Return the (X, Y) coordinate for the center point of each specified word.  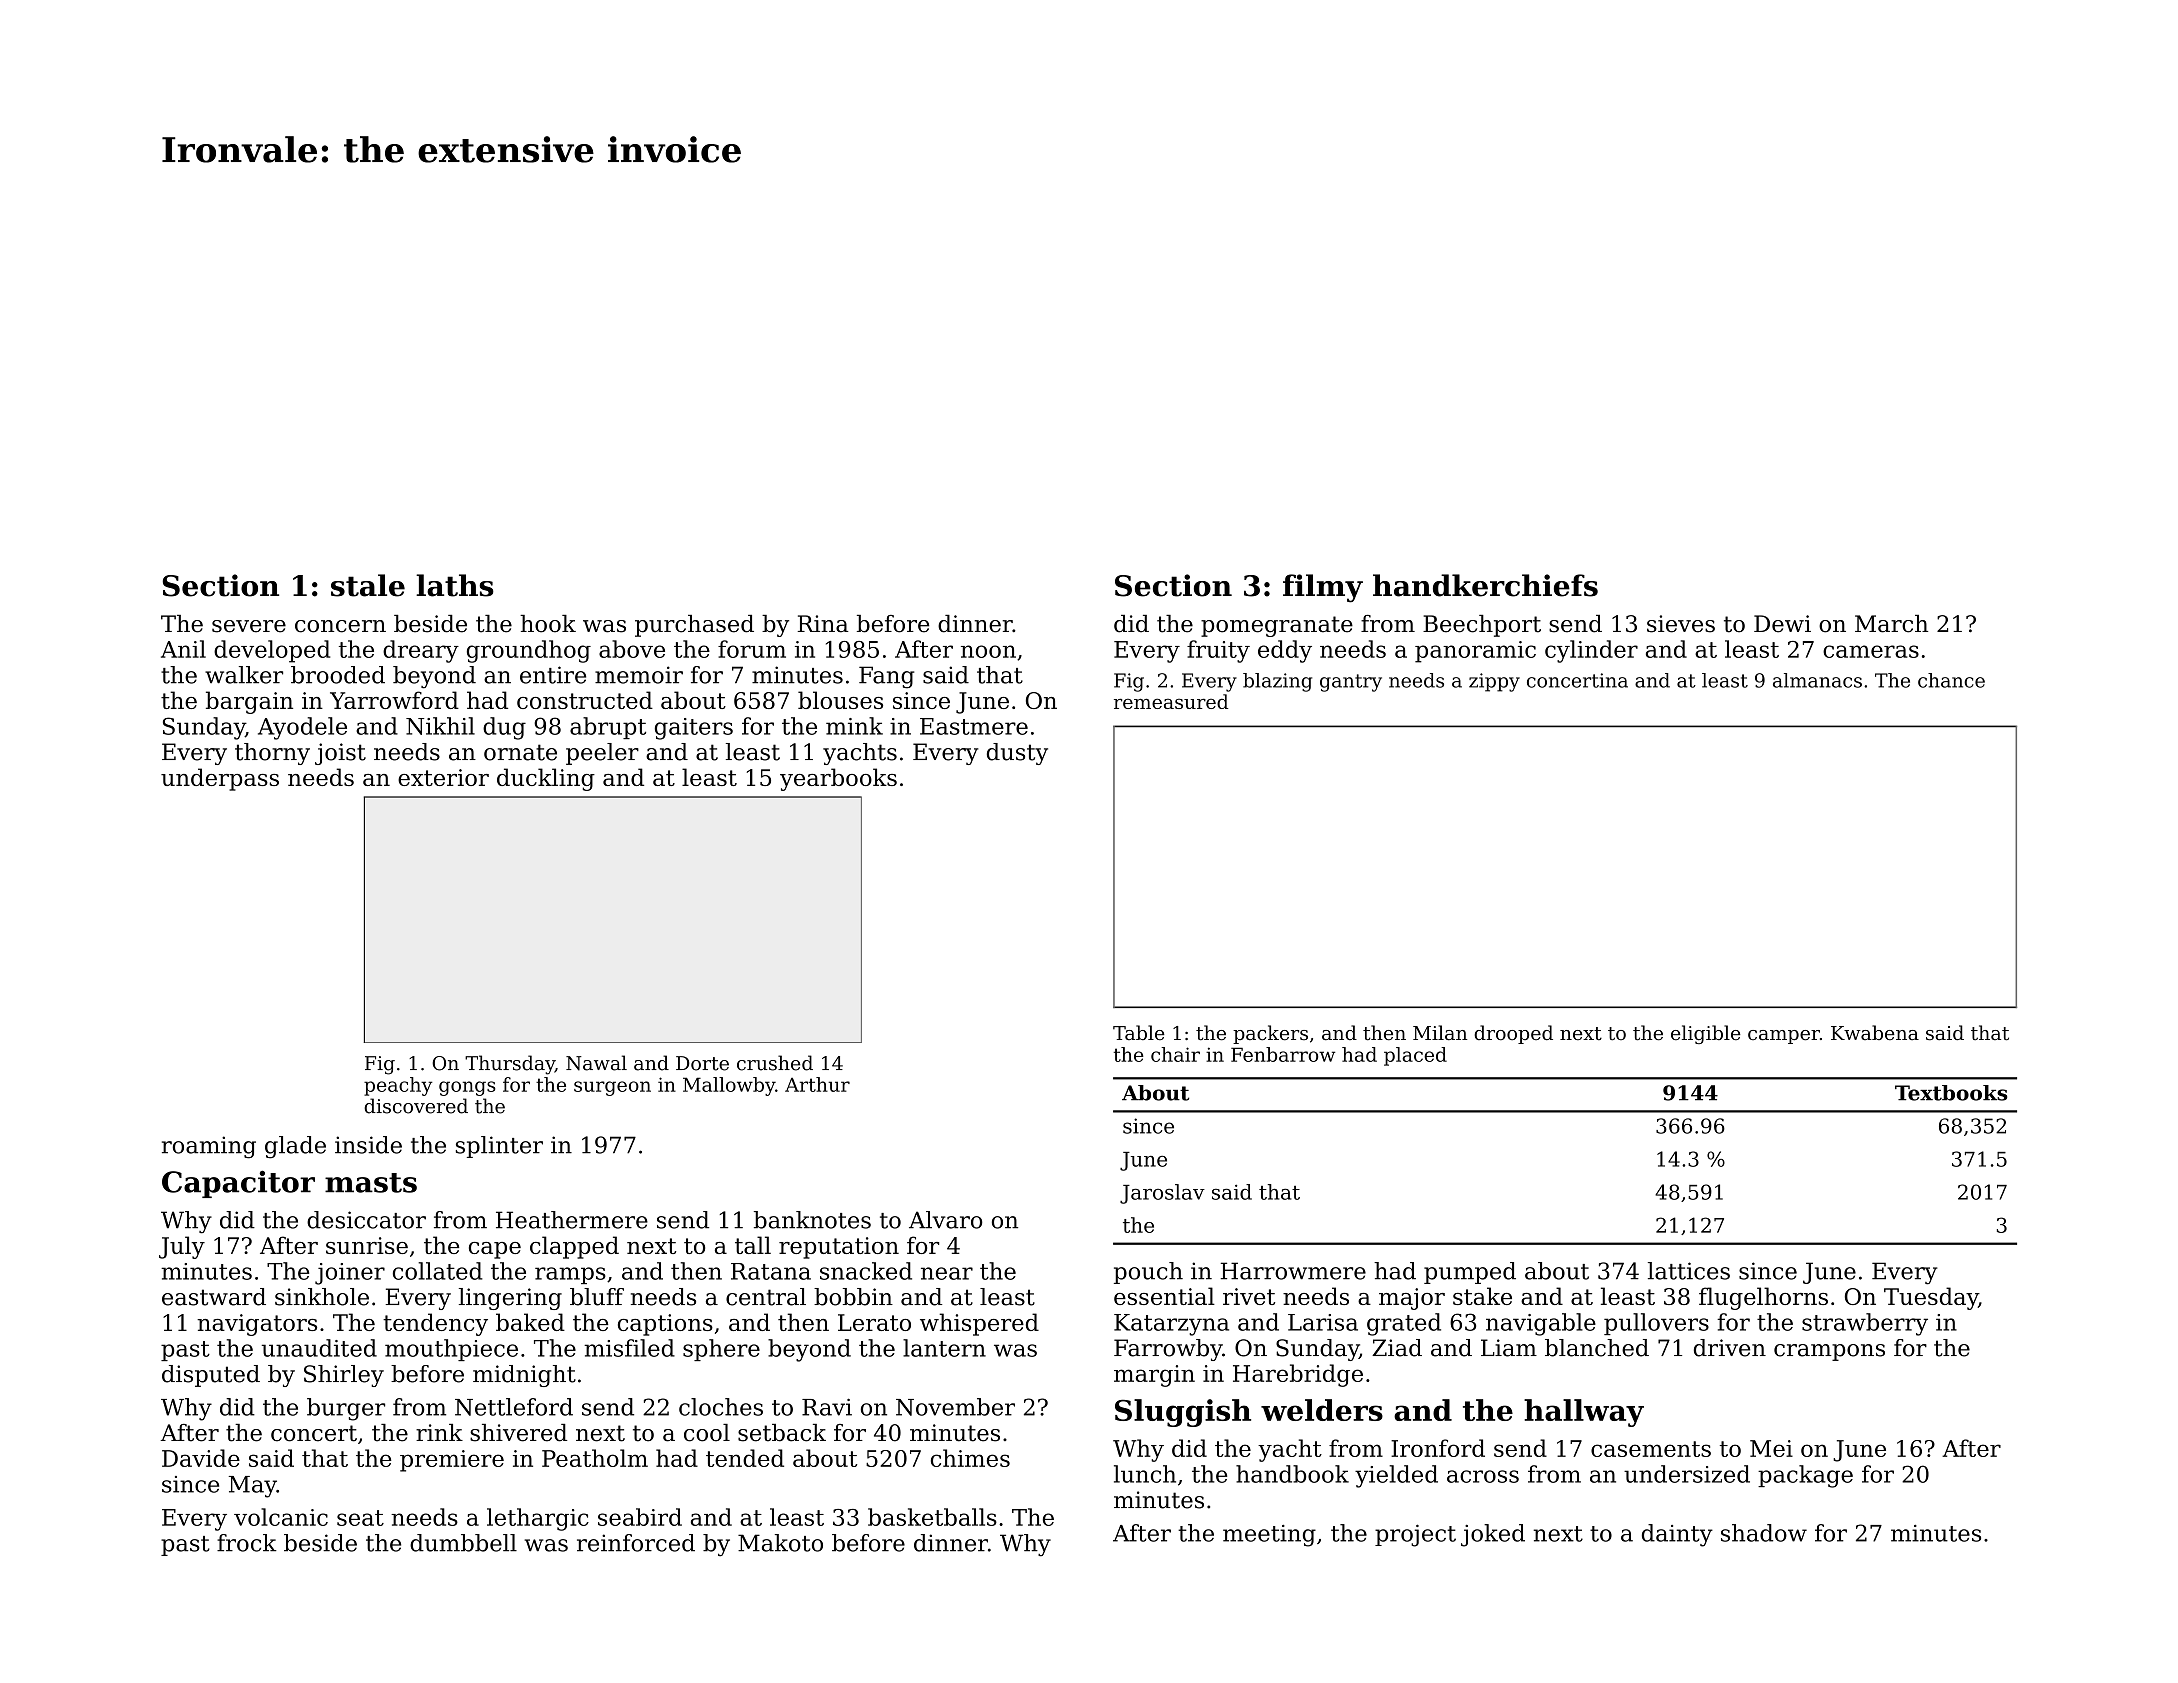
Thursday (510, 1065)
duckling (546, 779)
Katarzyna (1171, 1325)
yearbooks (838, 779)
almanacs (1817, 680)
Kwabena (1875, 1032)
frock (247, 1543)
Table (1139, 1032)
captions (665, 1325)
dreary (421, 651)
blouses (840, 700)
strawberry (1865, 1324)
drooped (1513, 1034)
